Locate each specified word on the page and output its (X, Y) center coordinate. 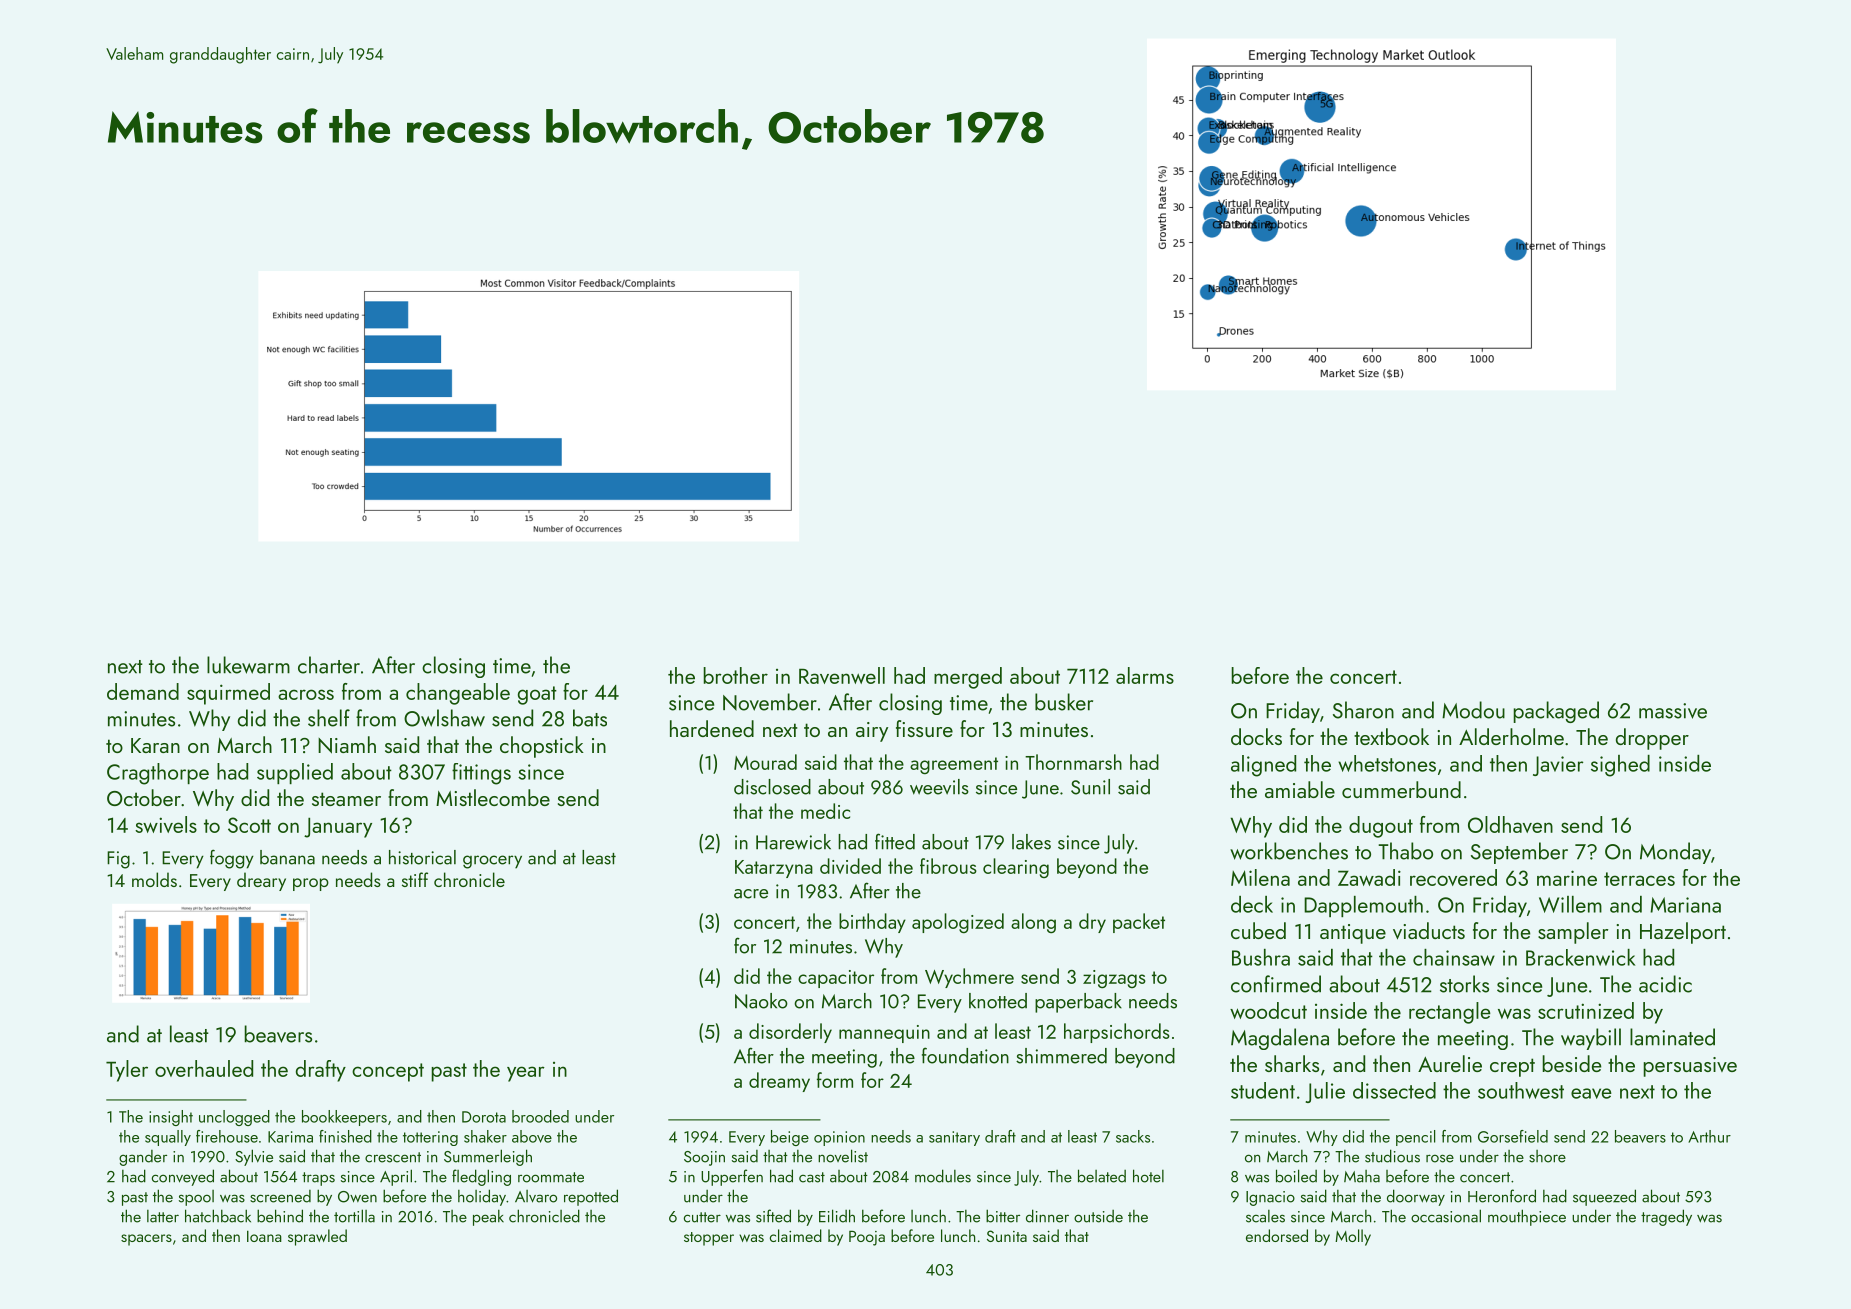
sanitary (954, 1138)
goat (537, 695)
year (526, 1074)
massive (1673, 711)
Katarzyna (774, 869)
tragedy (1666, 1217)
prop (311, 884)
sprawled (317, 1237)
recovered (1453, 877)
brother (735, 675)
